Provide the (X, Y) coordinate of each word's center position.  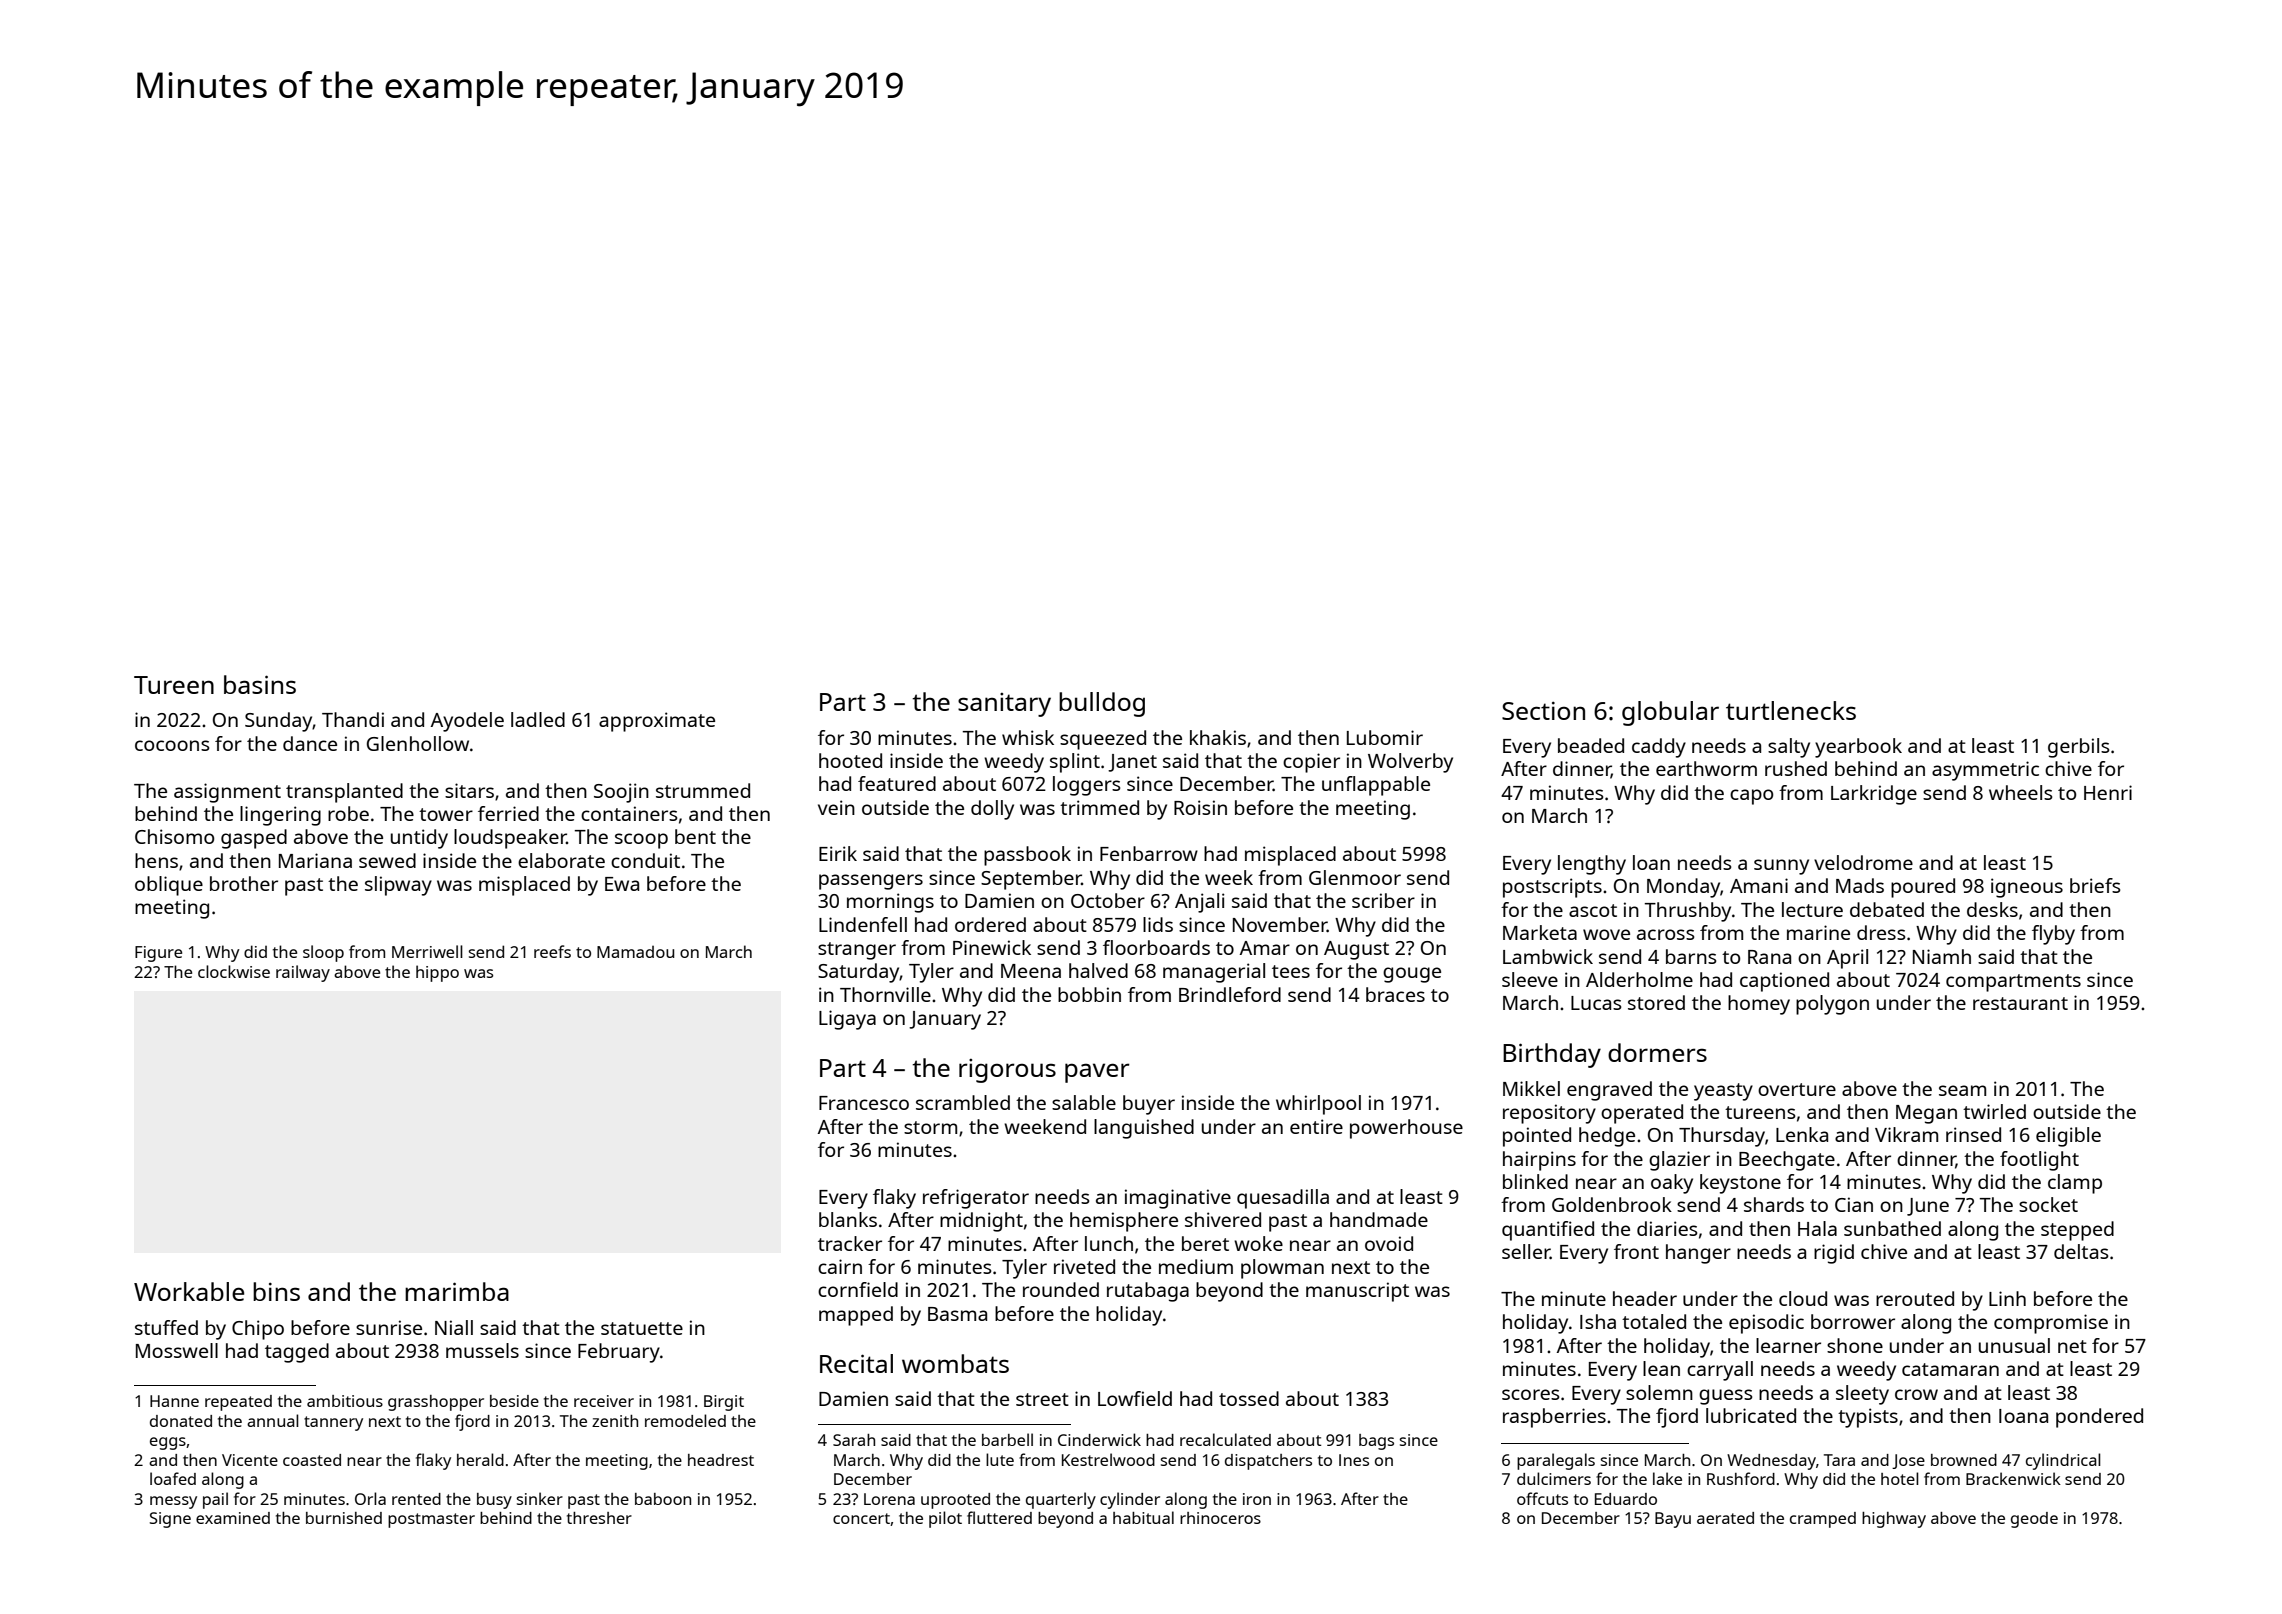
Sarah (854, 1440)
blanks (848, 1219)
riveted (1084, 1266)
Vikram (1906, 1134)
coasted (312, 1460)
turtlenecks (1791, 710)
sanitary (1004, 705)
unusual (2014, 1345)
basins (260, 684)
